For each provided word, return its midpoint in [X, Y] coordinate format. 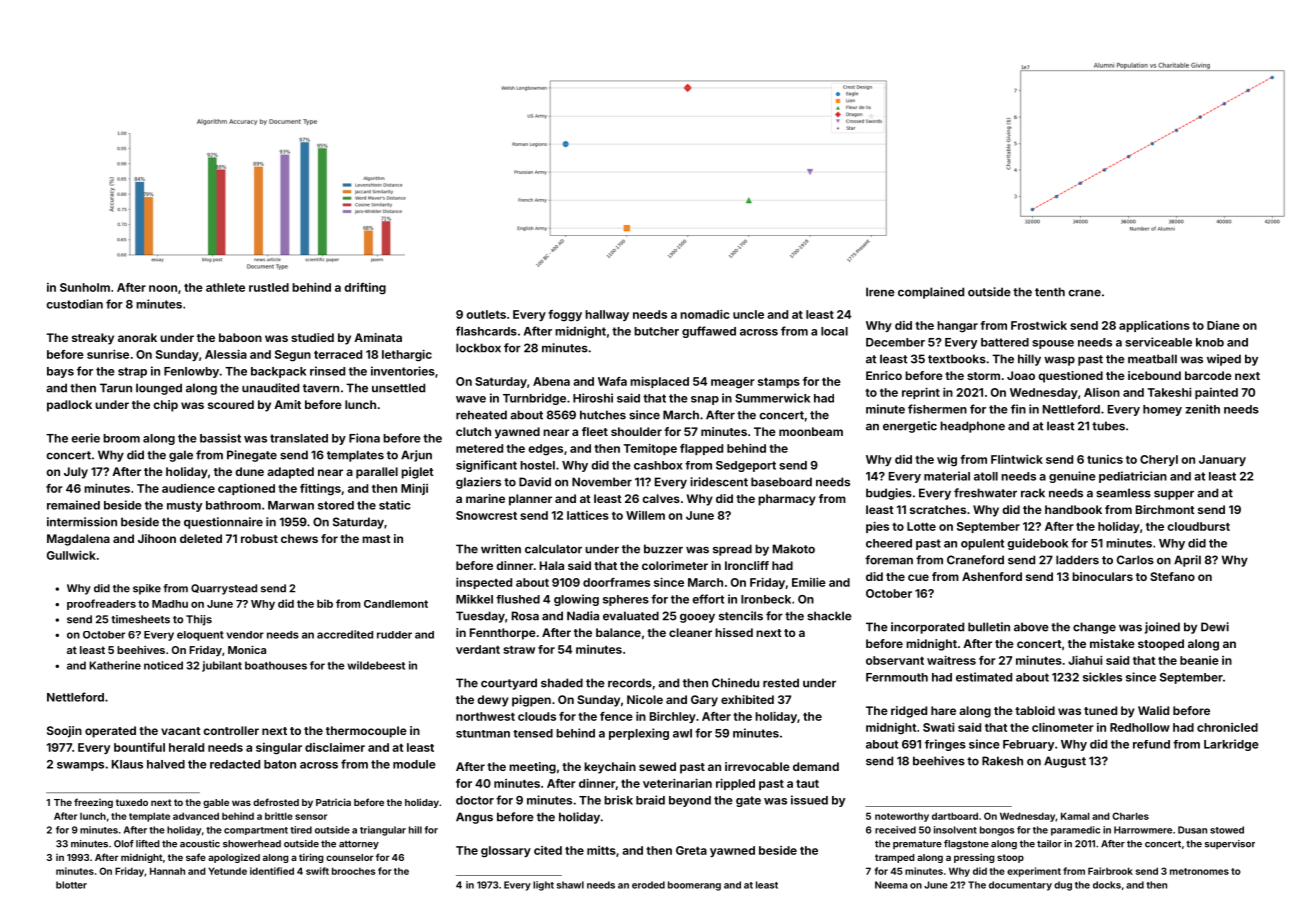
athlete [225, 287]
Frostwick [1039, 325]
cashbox [658, 465]
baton [280, 764]
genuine [1072, 477]
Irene [880, 292]
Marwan [291, 505]
